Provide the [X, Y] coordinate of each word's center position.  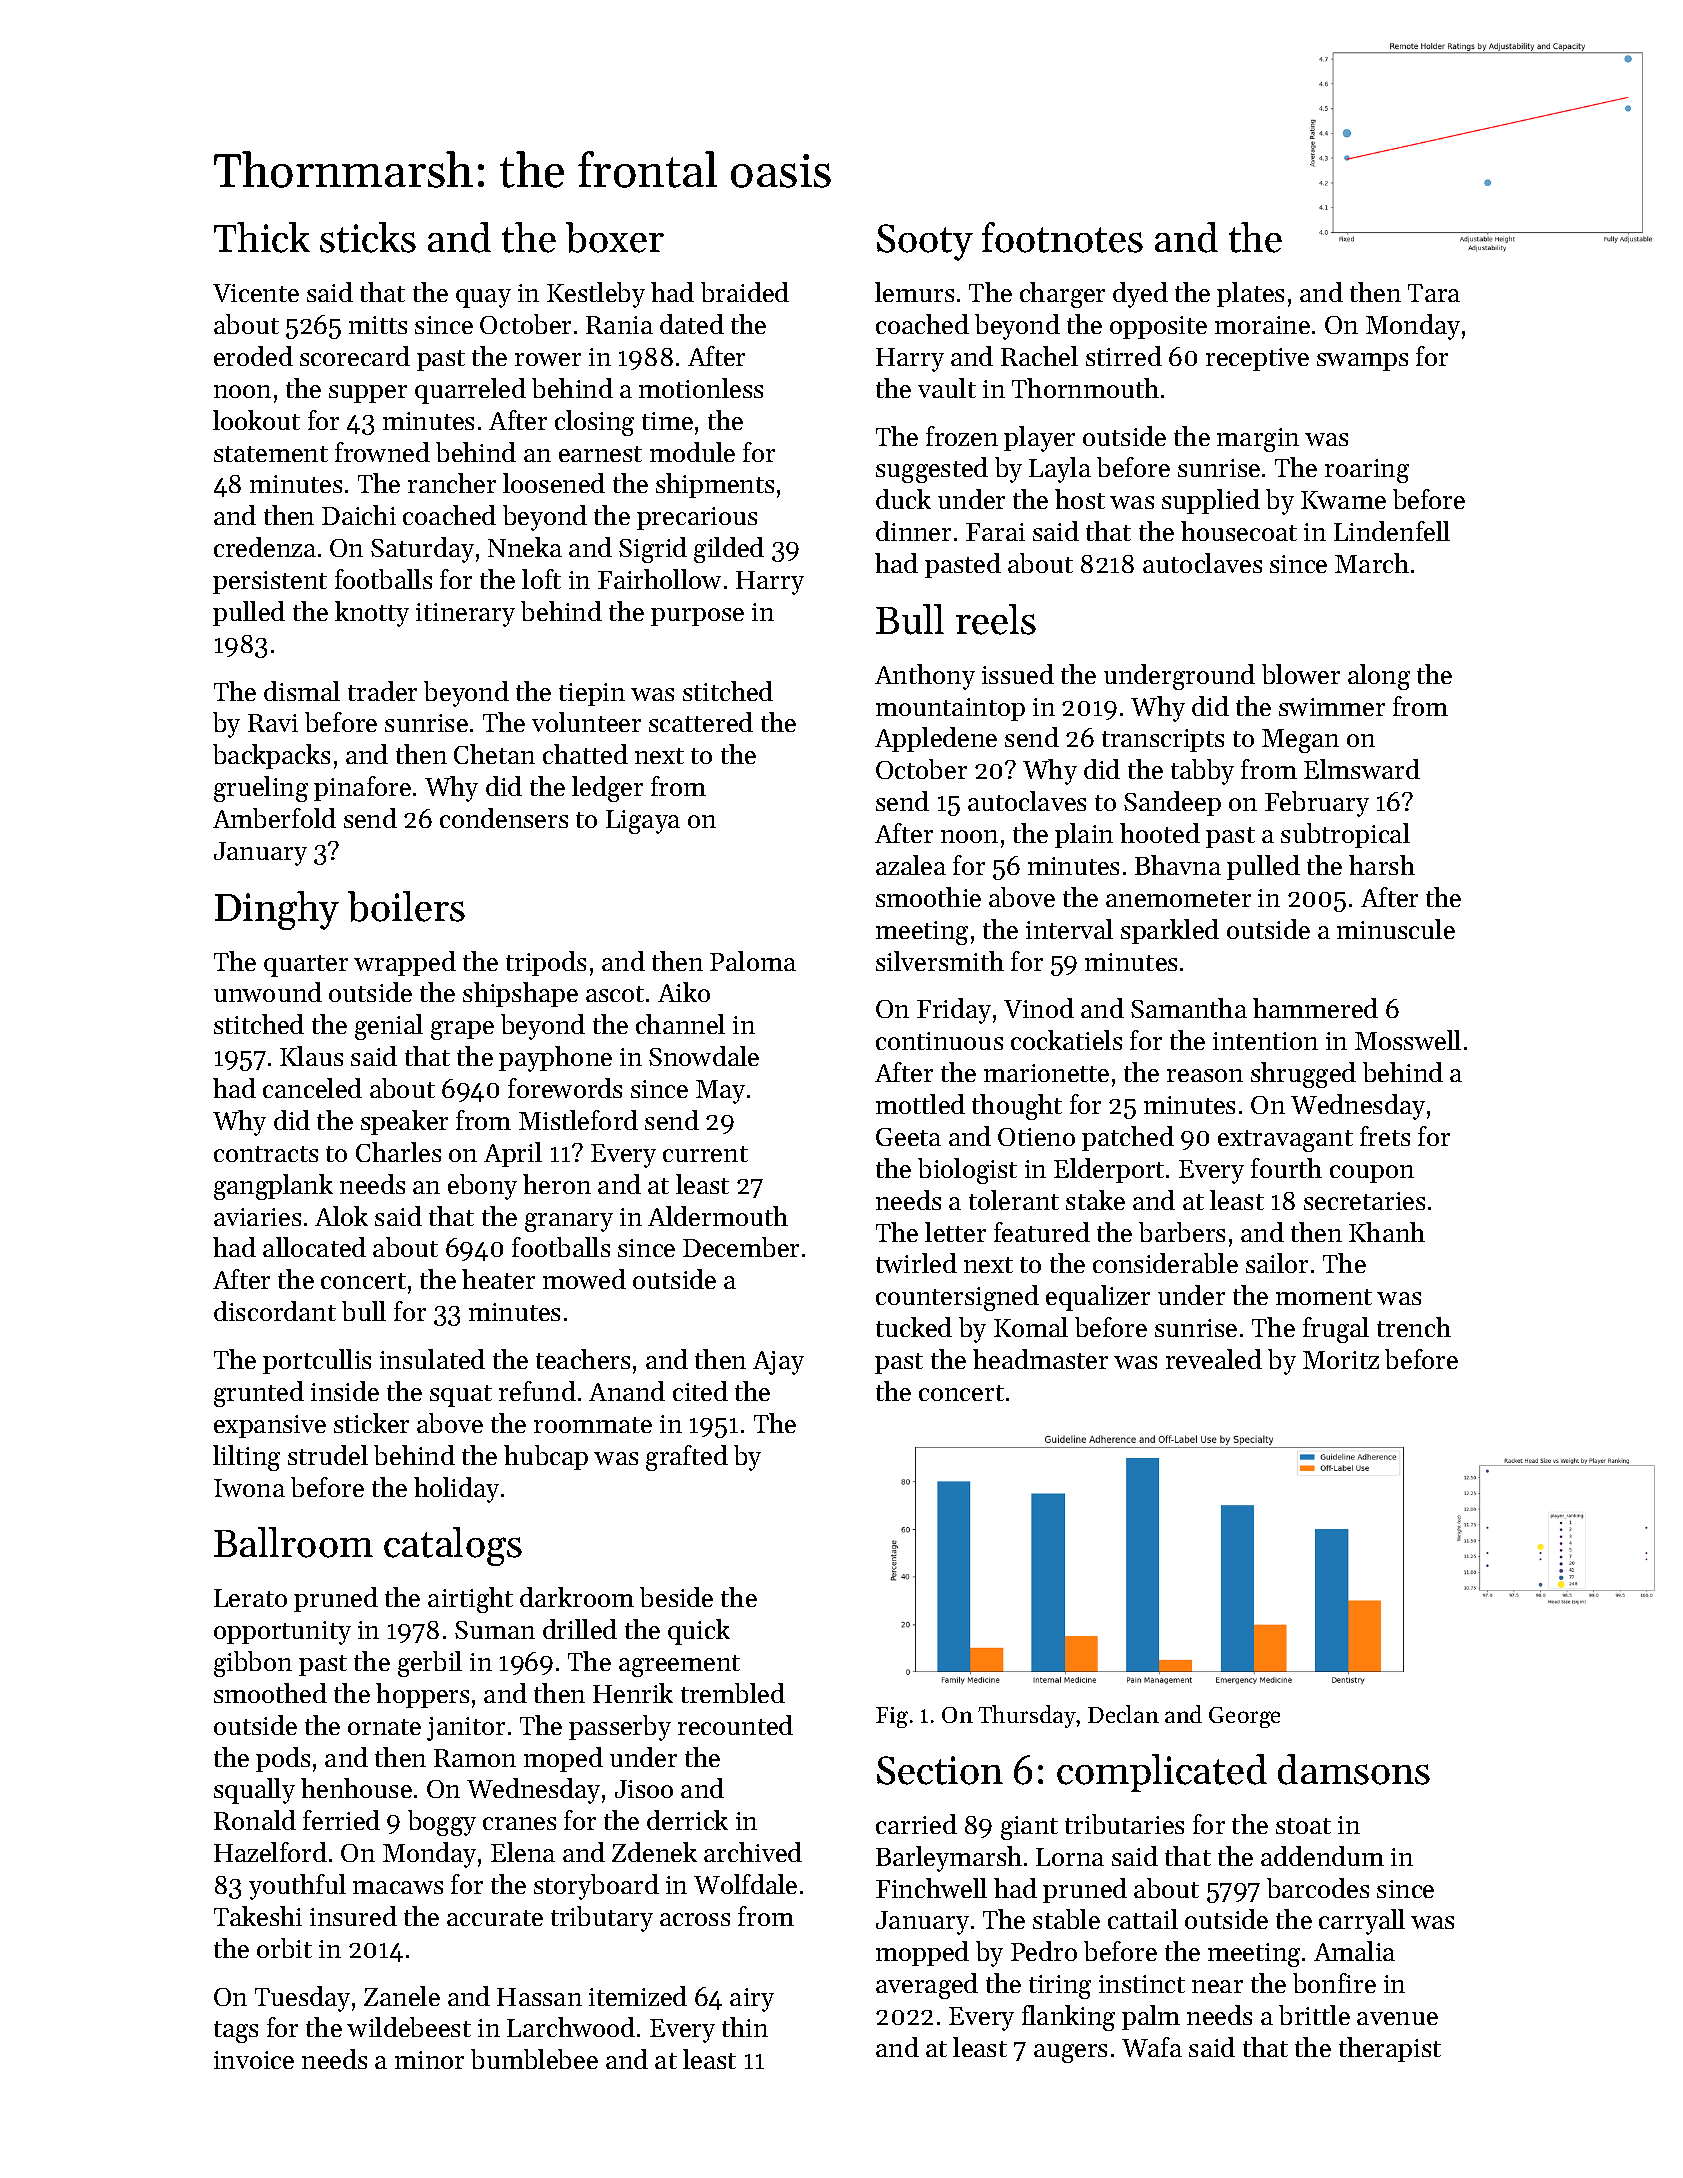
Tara [1434, 293]
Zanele [402, 1996]
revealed [1214, 1359]
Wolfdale [745, 1884]
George [1244, 1717]
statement [271, 454]
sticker [371, 1423]
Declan [1123, 1714]
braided [745, 292]
